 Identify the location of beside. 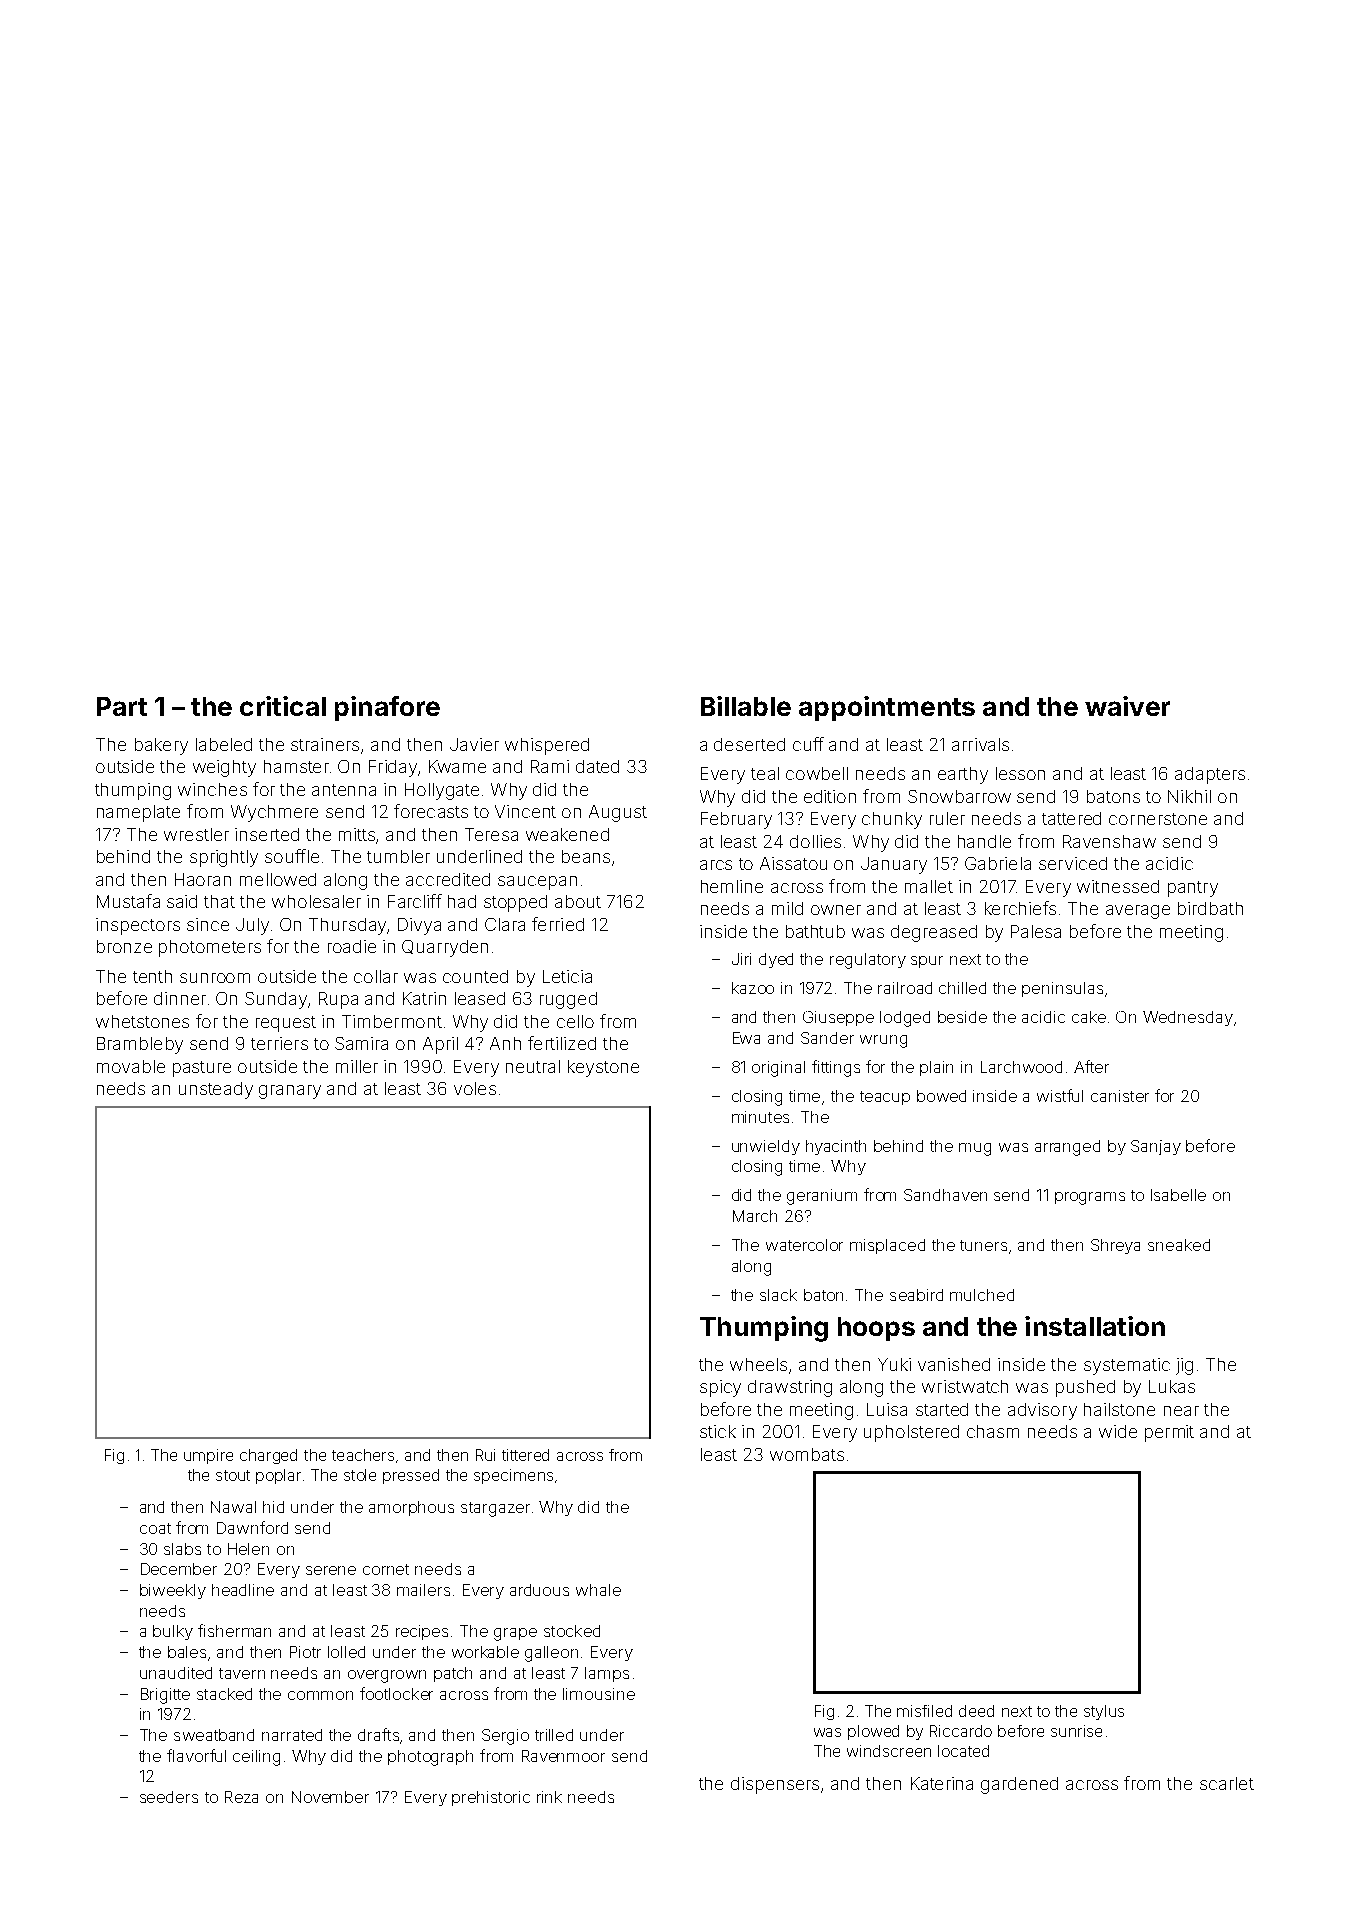
(962, 1017).
